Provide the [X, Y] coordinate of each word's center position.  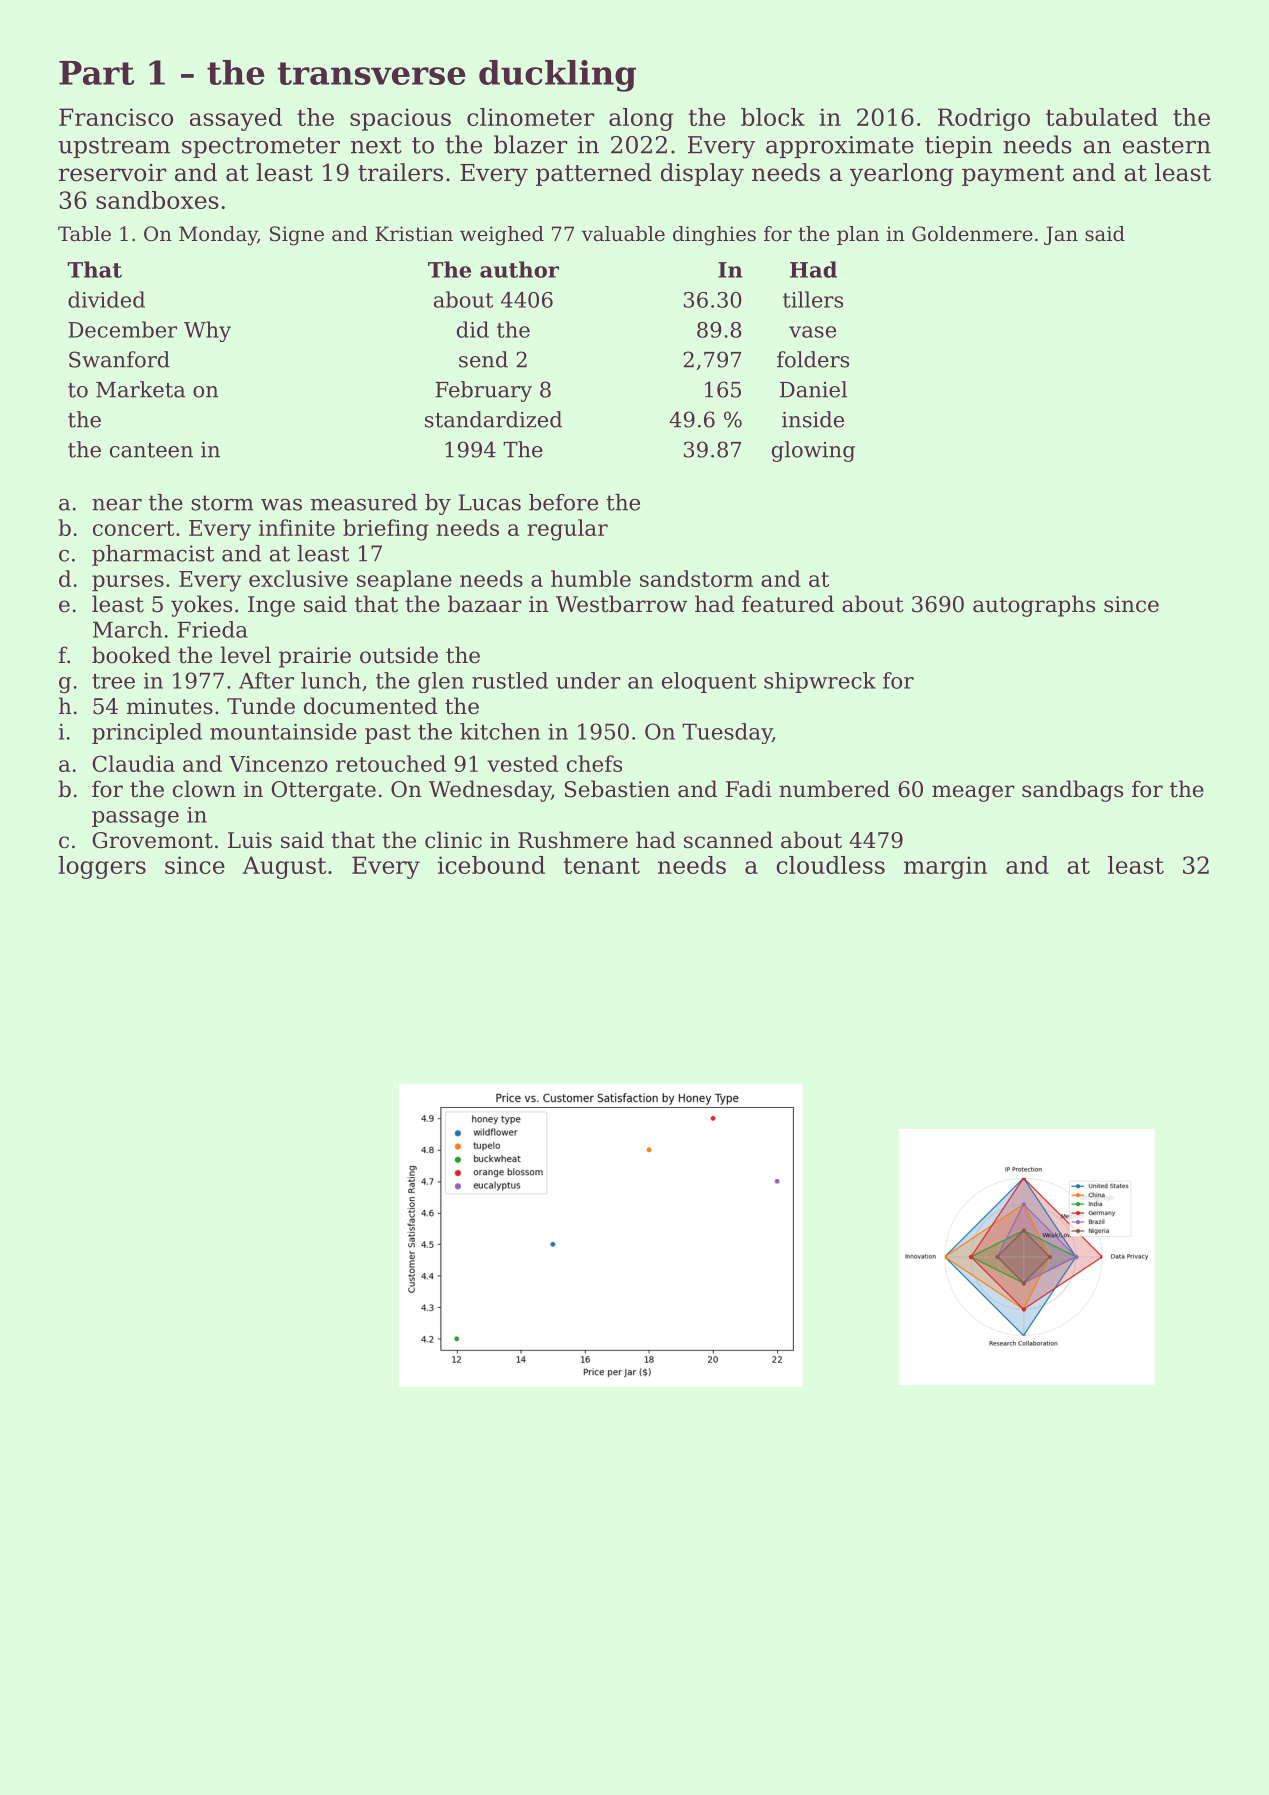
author [519, 269]
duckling [557, 76]
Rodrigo [984, 119]
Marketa [140, 389]
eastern [1167, 145]
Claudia [133, 763]
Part [96, 73]
